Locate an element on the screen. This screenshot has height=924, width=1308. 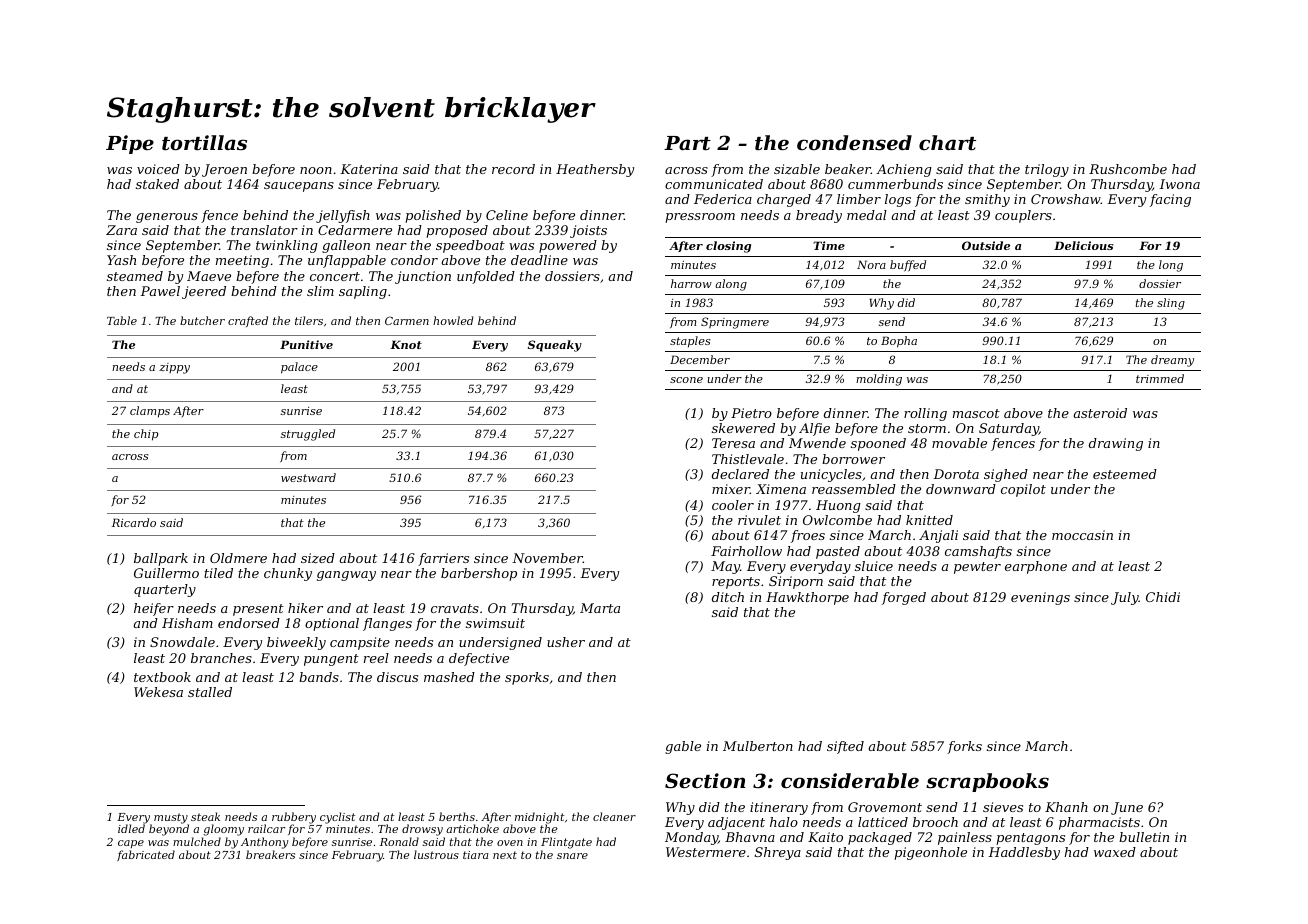
musty is located at coordinates (171, 819).
